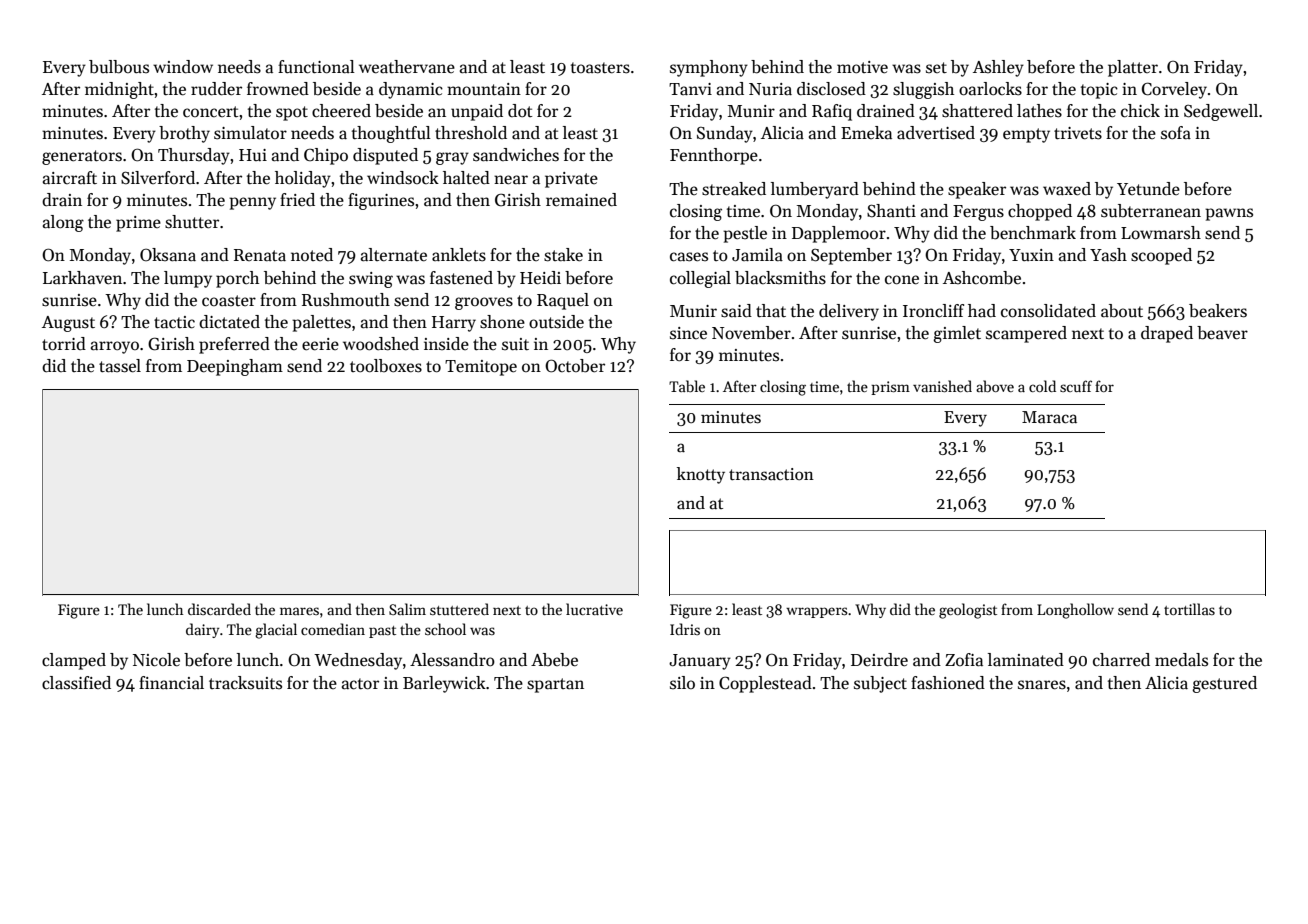 This screenshot has height=924, width=1308. Describe the element at coordinates (1151, 211) in the screenshot. I see `subterranean` at that location.
